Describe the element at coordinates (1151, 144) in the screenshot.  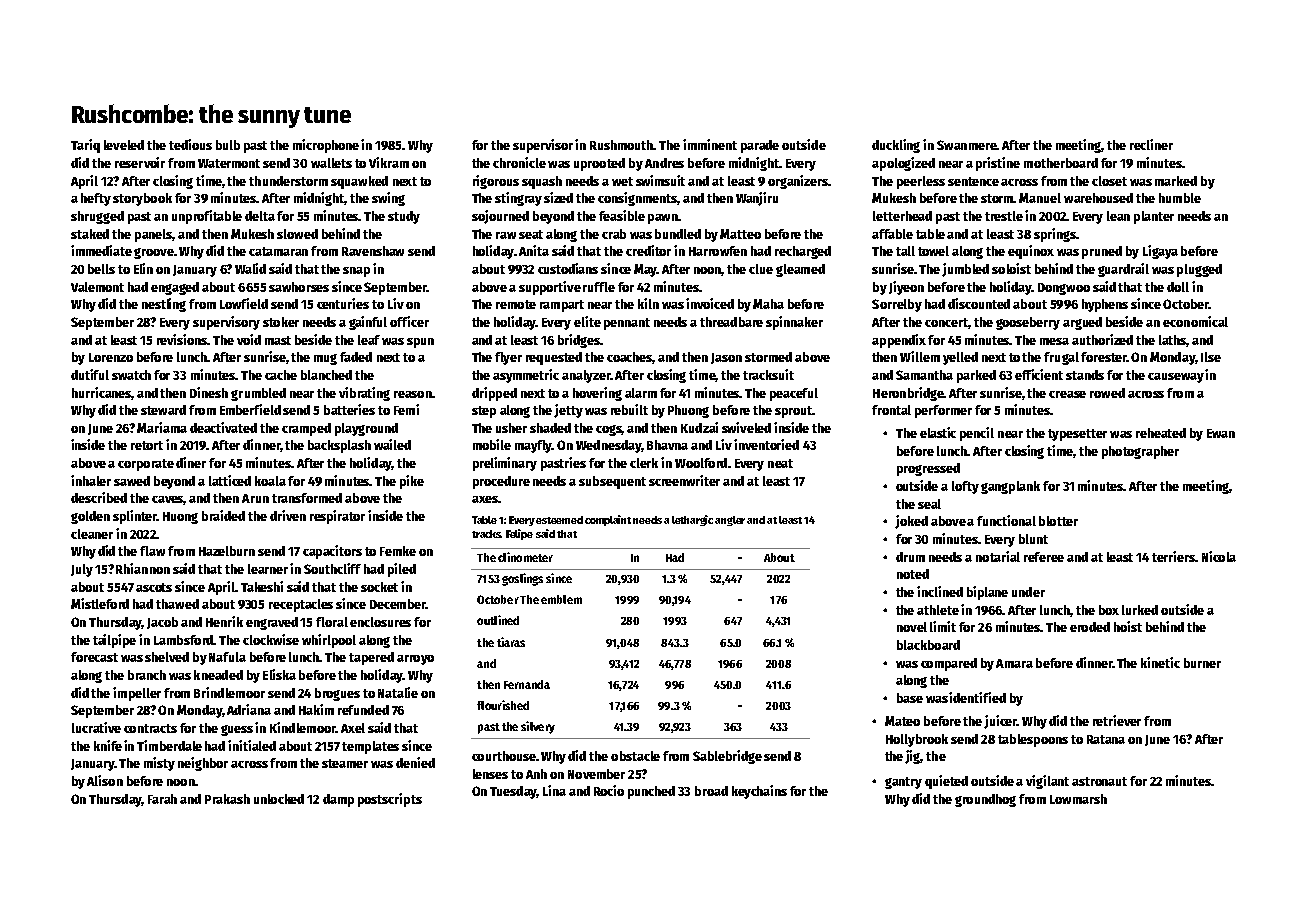
I see `recliner` at that location.
